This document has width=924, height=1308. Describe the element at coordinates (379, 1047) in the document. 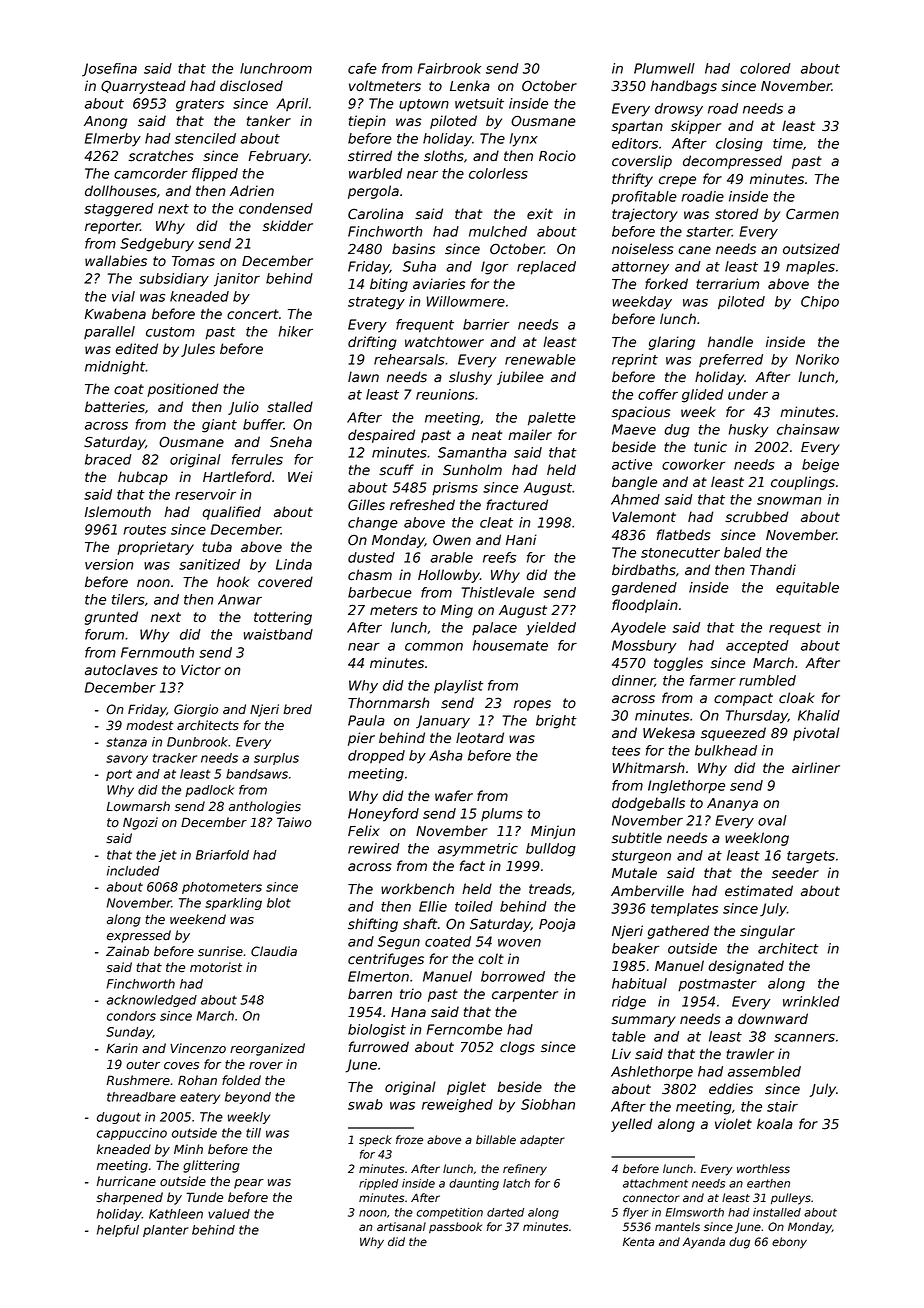

I see `furrowed` at that location.
